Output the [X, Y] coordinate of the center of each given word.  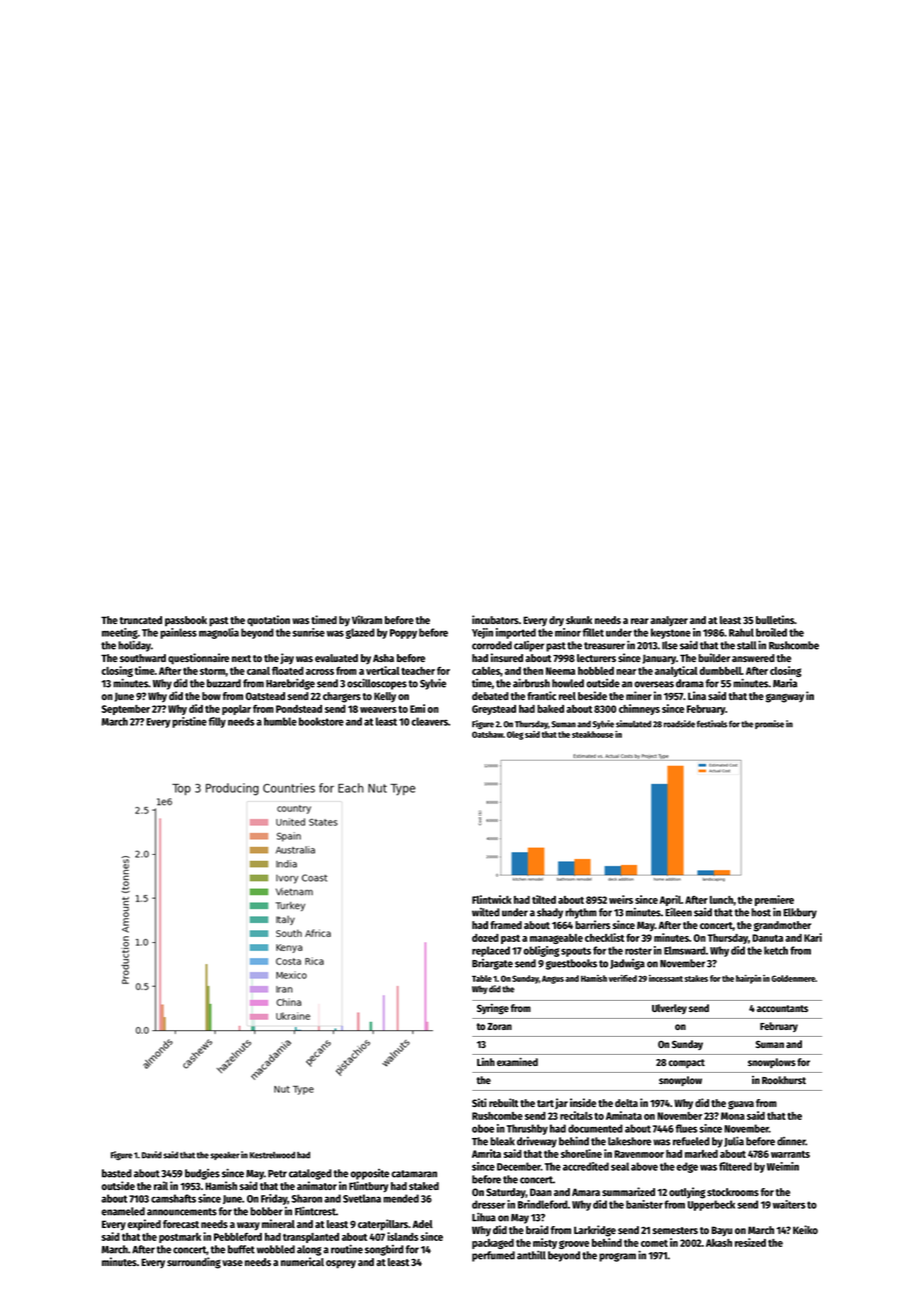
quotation [268, 621]
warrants [790, 1154]
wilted [486, 912]
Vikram [367, 619]
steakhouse [592, 734]
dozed [485, 938]
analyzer [669, 621]
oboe [483, 1128]
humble [280, 721]
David [152, 1155]
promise [769, 724]
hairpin [748, 979]
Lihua [484, 1217]
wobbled [276, 1249]
